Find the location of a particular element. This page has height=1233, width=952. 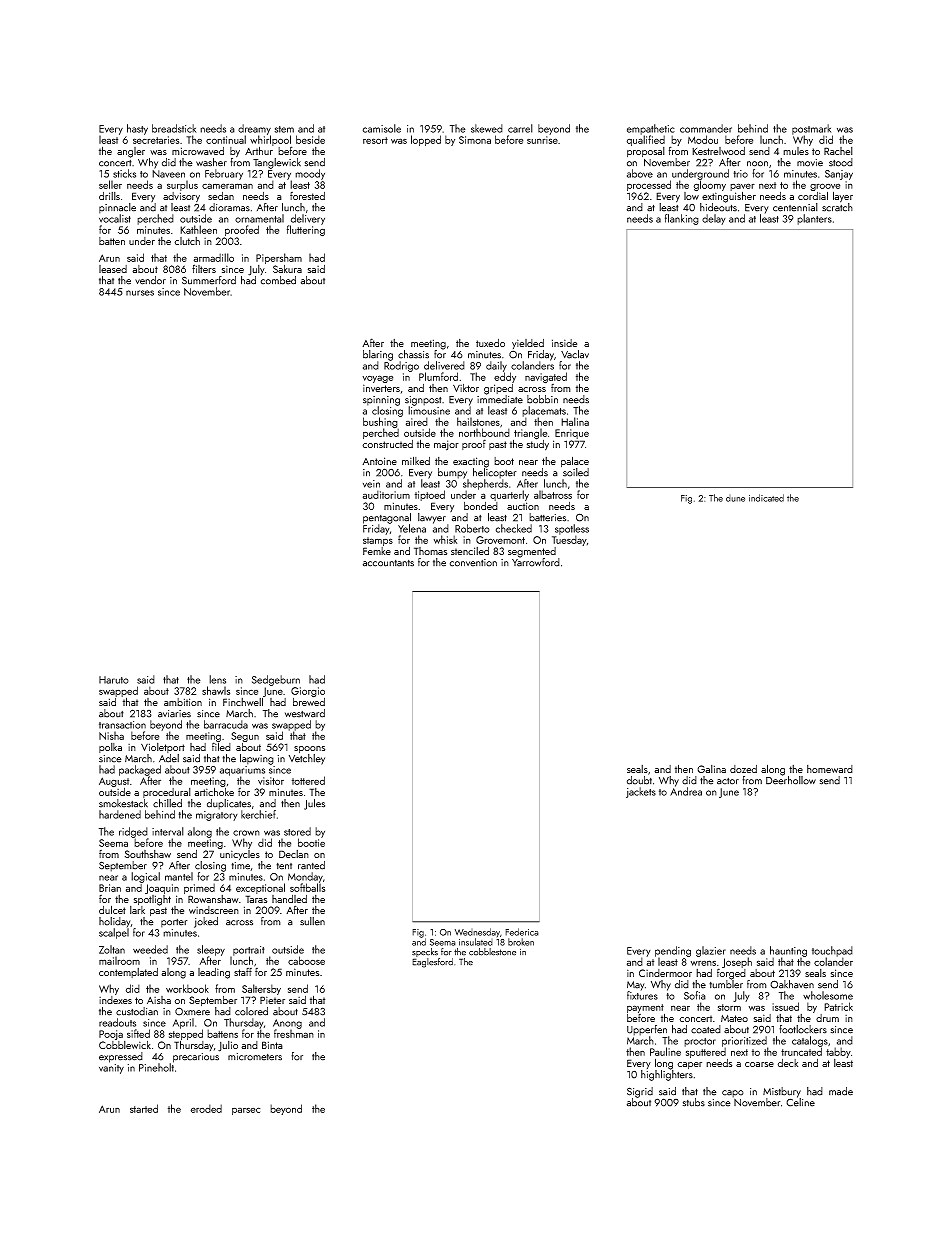

commander is located at coordinates (706, 128).
